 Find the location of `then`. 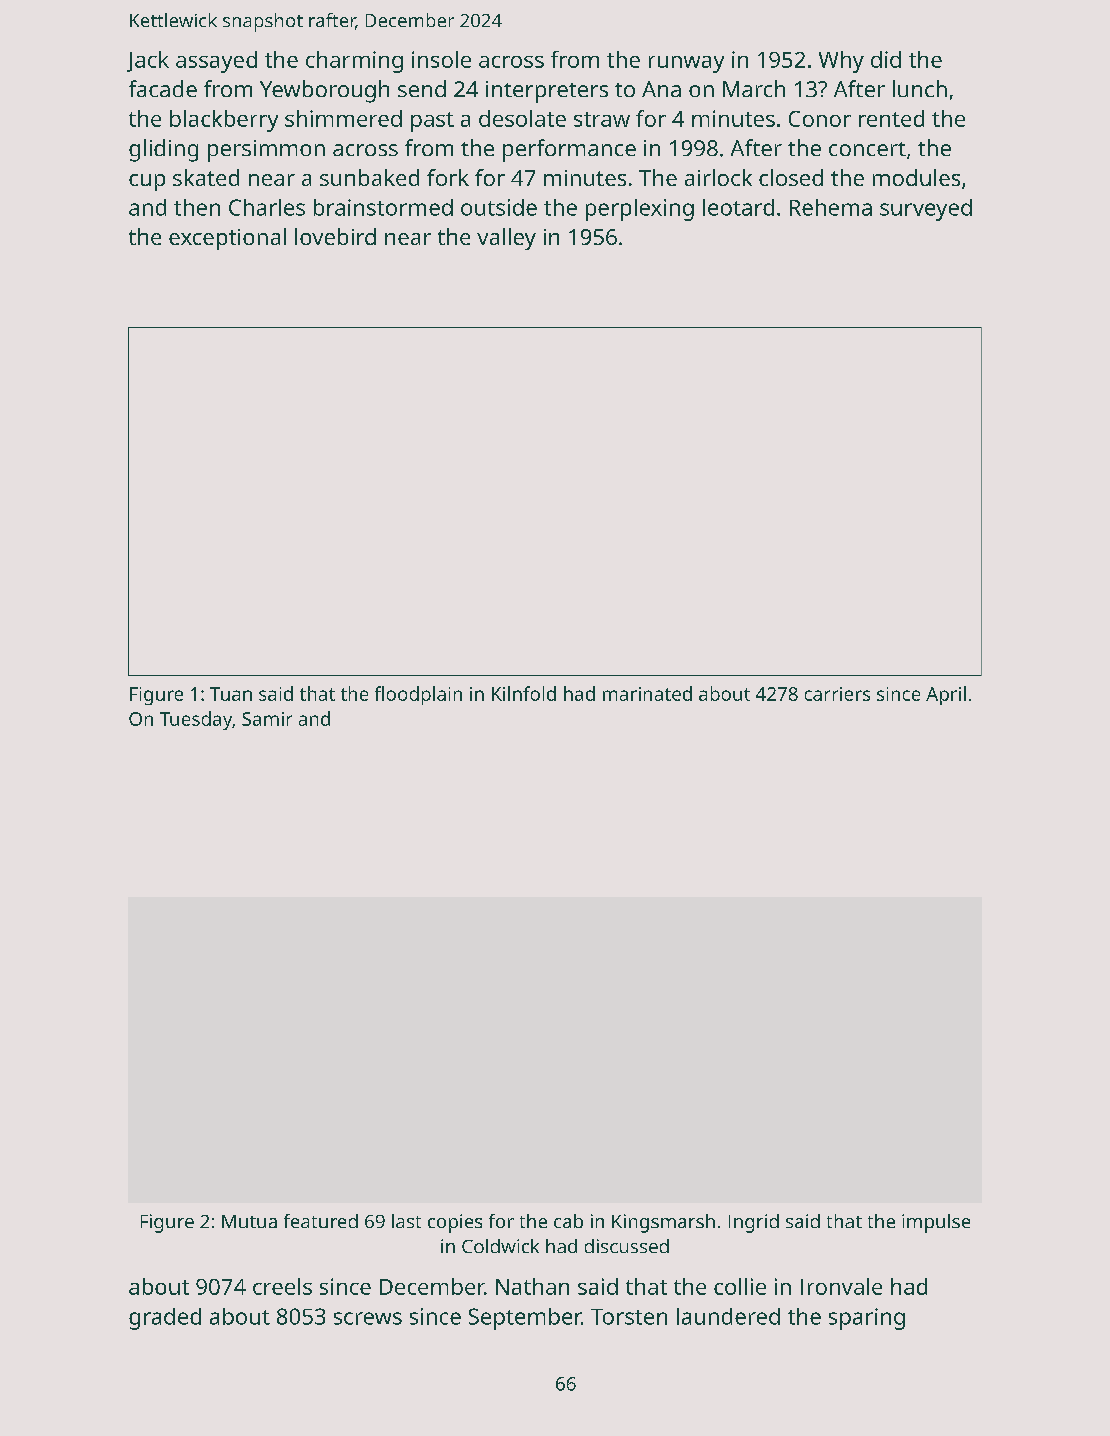

then is located at coordinates (197, 207).
